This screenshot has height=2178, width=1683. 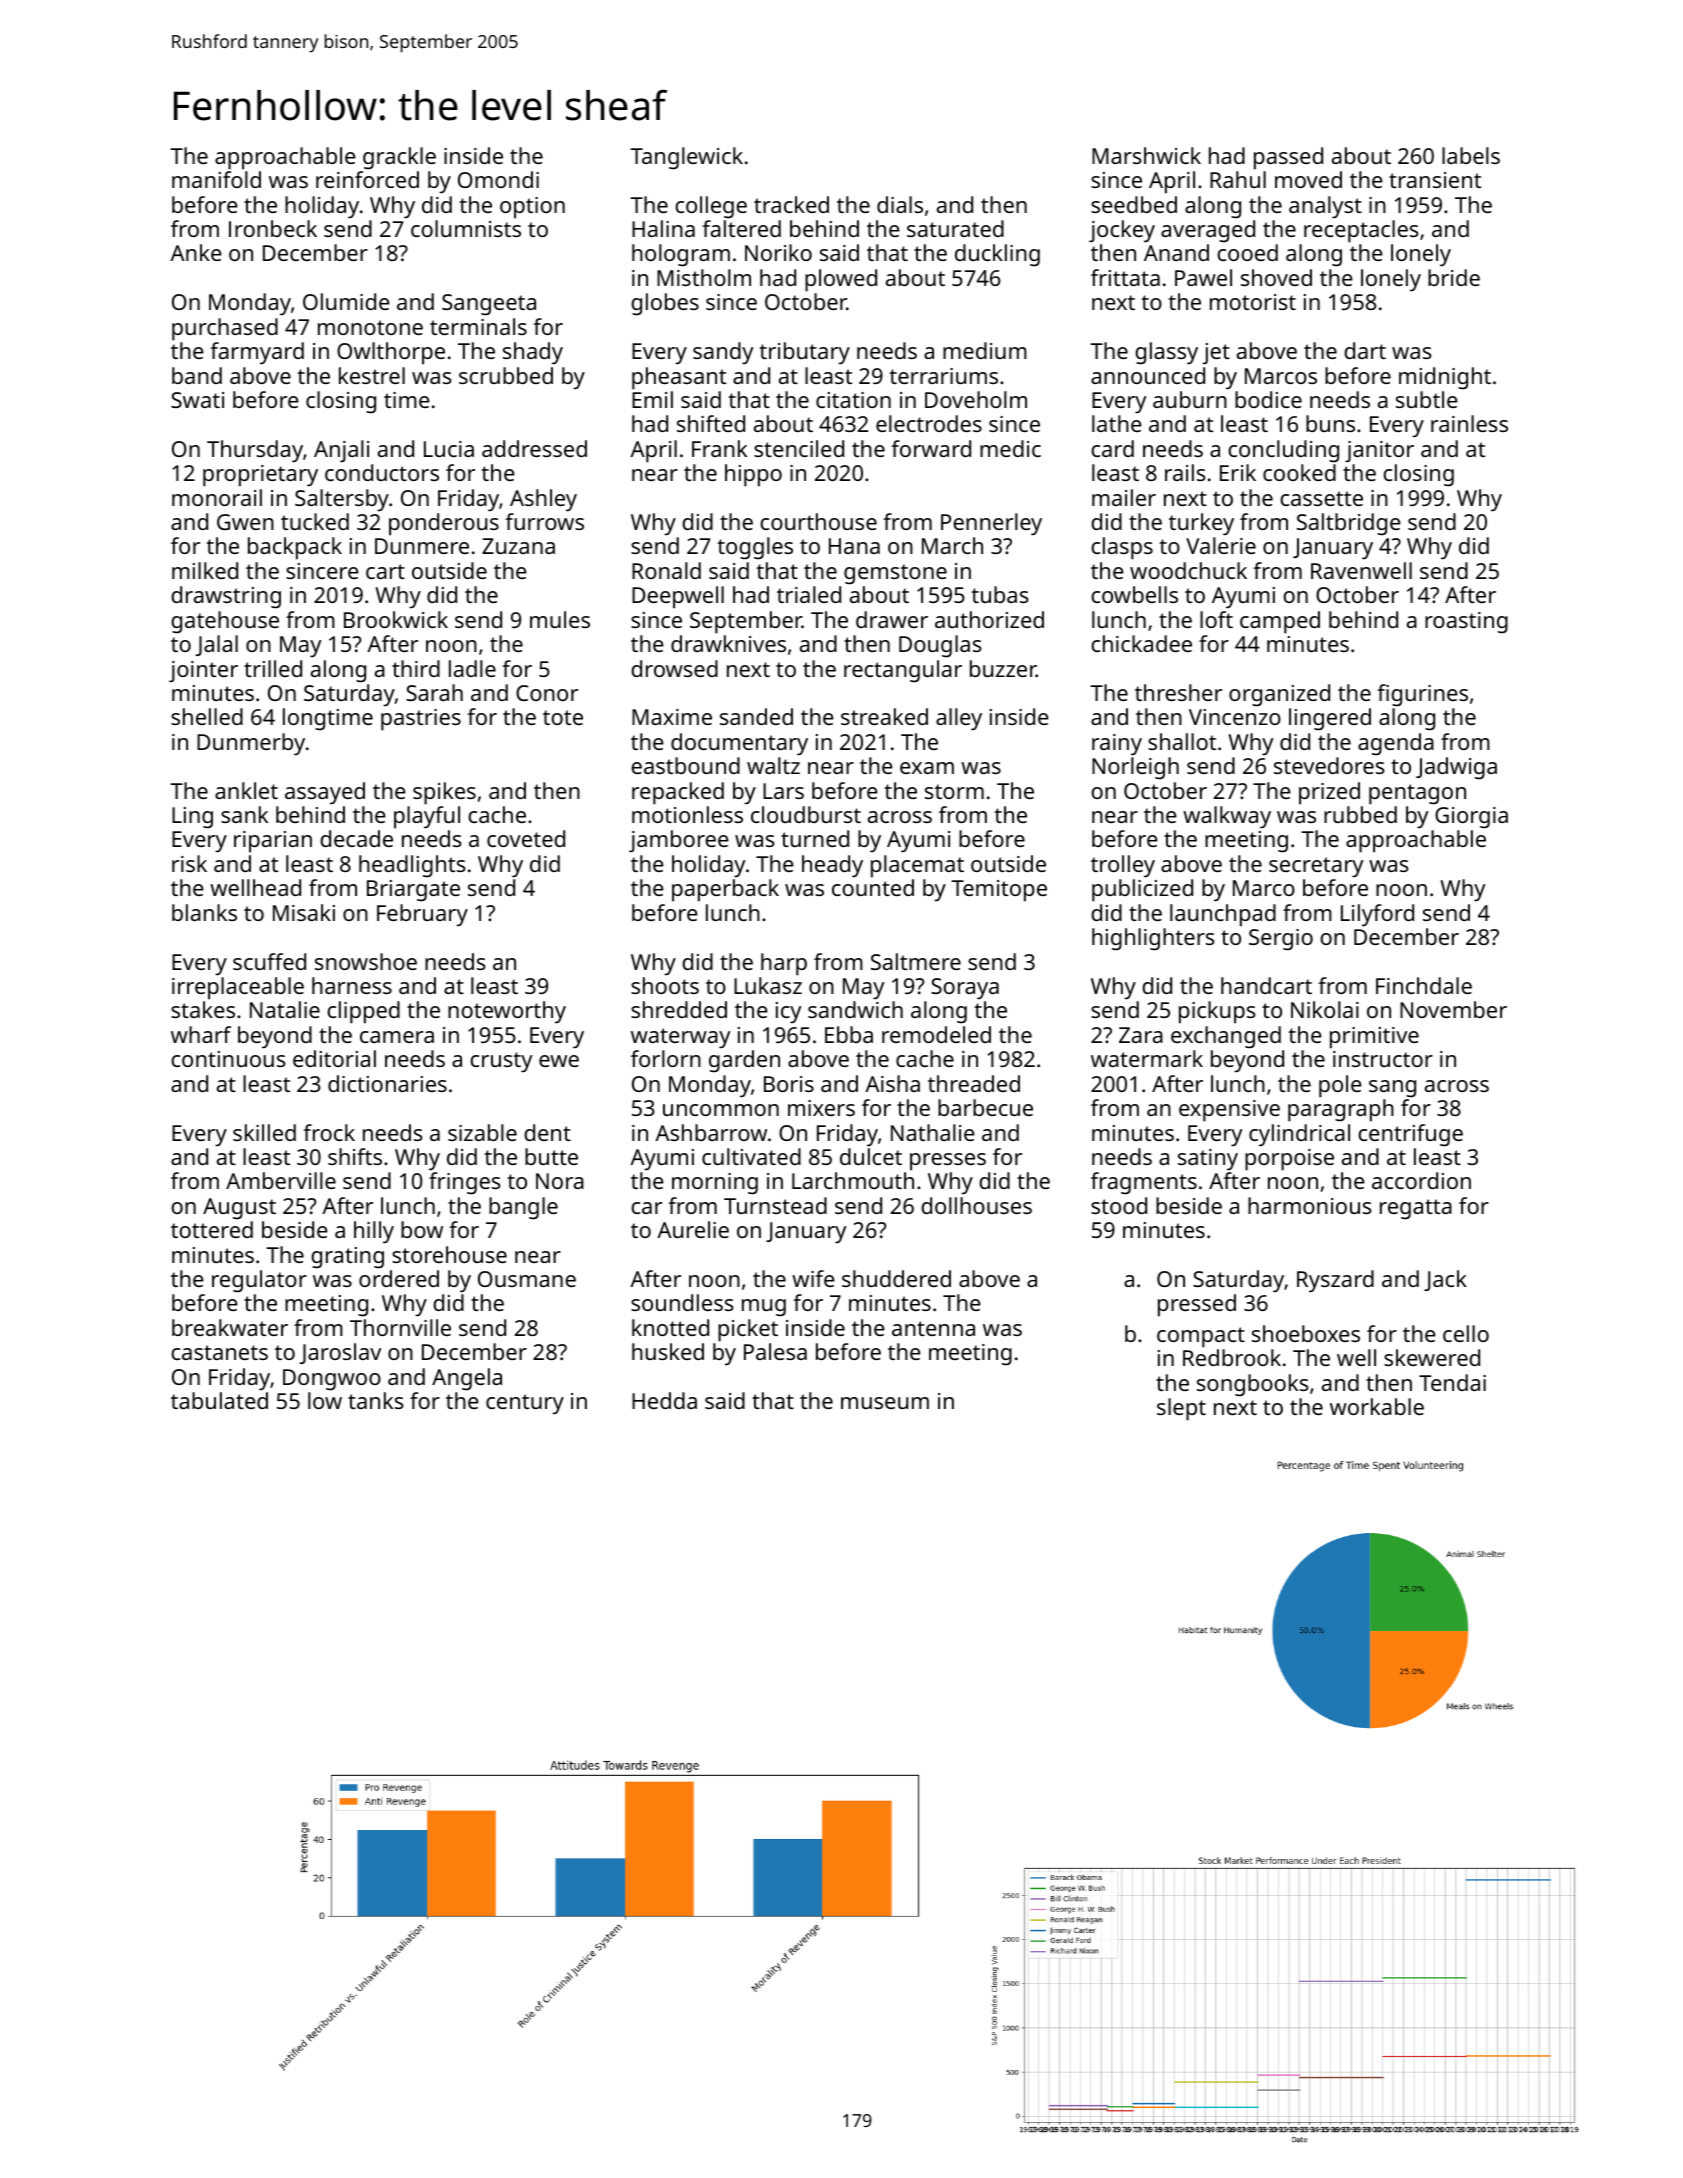 What do you see at coordinates (896, 1278) in the screenshot?
I see `shuddered` at bounding box center [896, 1278].
